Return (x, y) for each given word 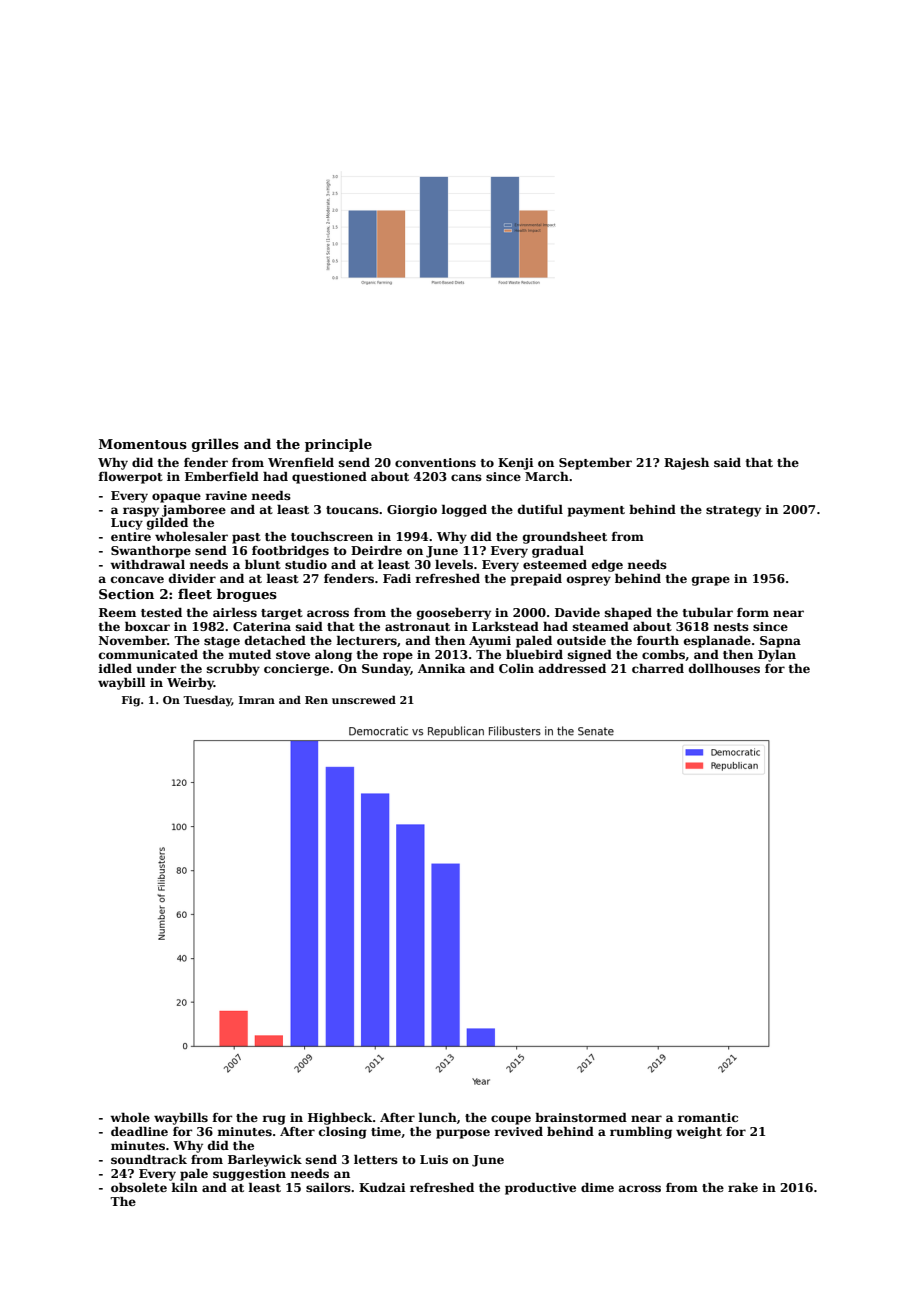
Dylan (777, 656)
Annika (441, 668)
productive (540, 1189)
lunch (437, 1117)
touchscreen (332, 536)
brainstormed (581, 1117)
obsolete (139, 1187)
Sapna (780, 642)
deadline (139, 1131)
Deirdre (376, 550)
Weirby (190, 684)
